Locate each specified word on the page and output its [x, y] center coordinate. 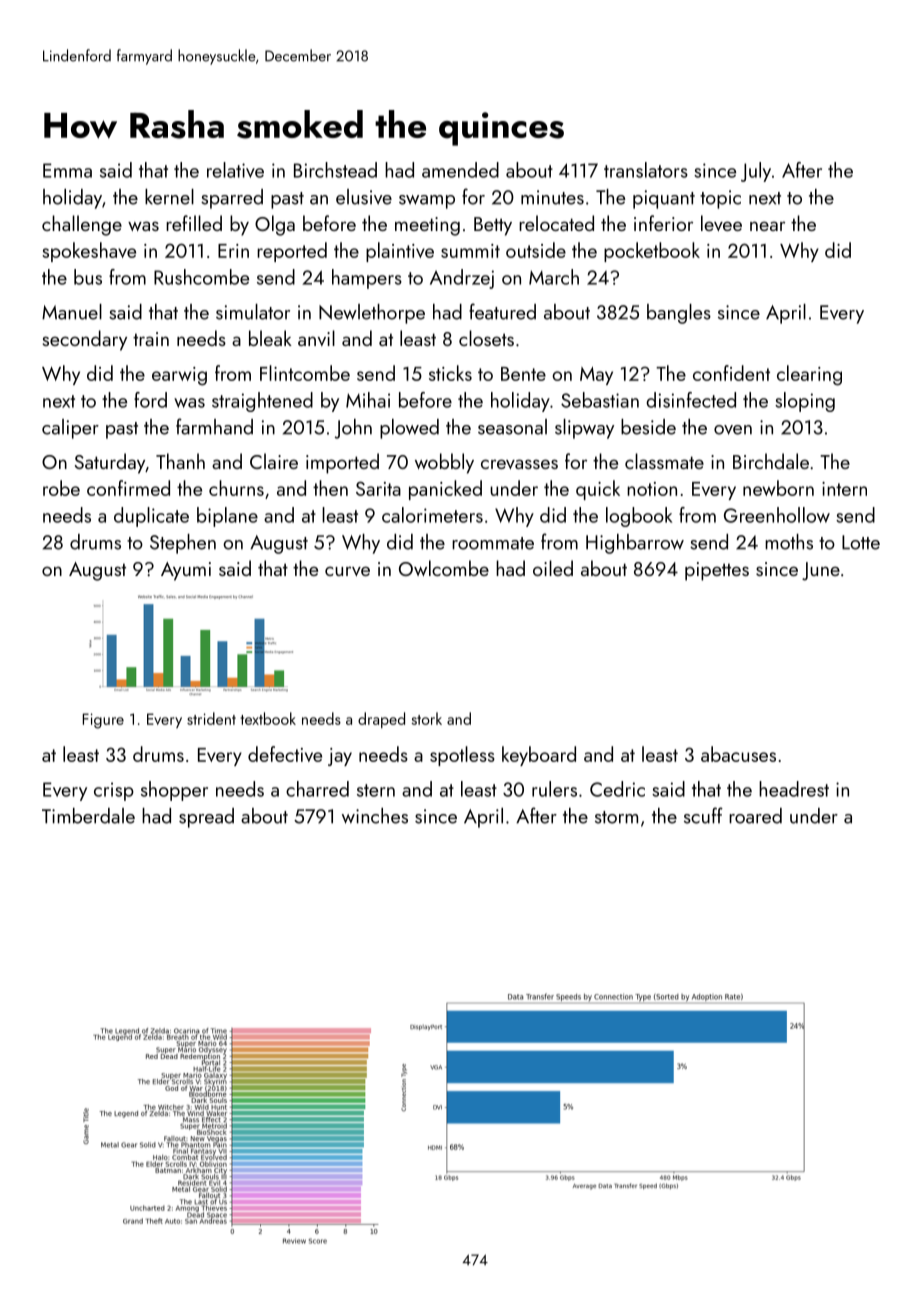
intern [844, 489]
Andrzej [462, 279]
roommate [493, 543]
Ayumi [186, 571]
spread [206, 818]
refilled [194, 223]
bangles [679, 314]
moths [789, 542]
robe [61, 488]
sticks [450, 373]
